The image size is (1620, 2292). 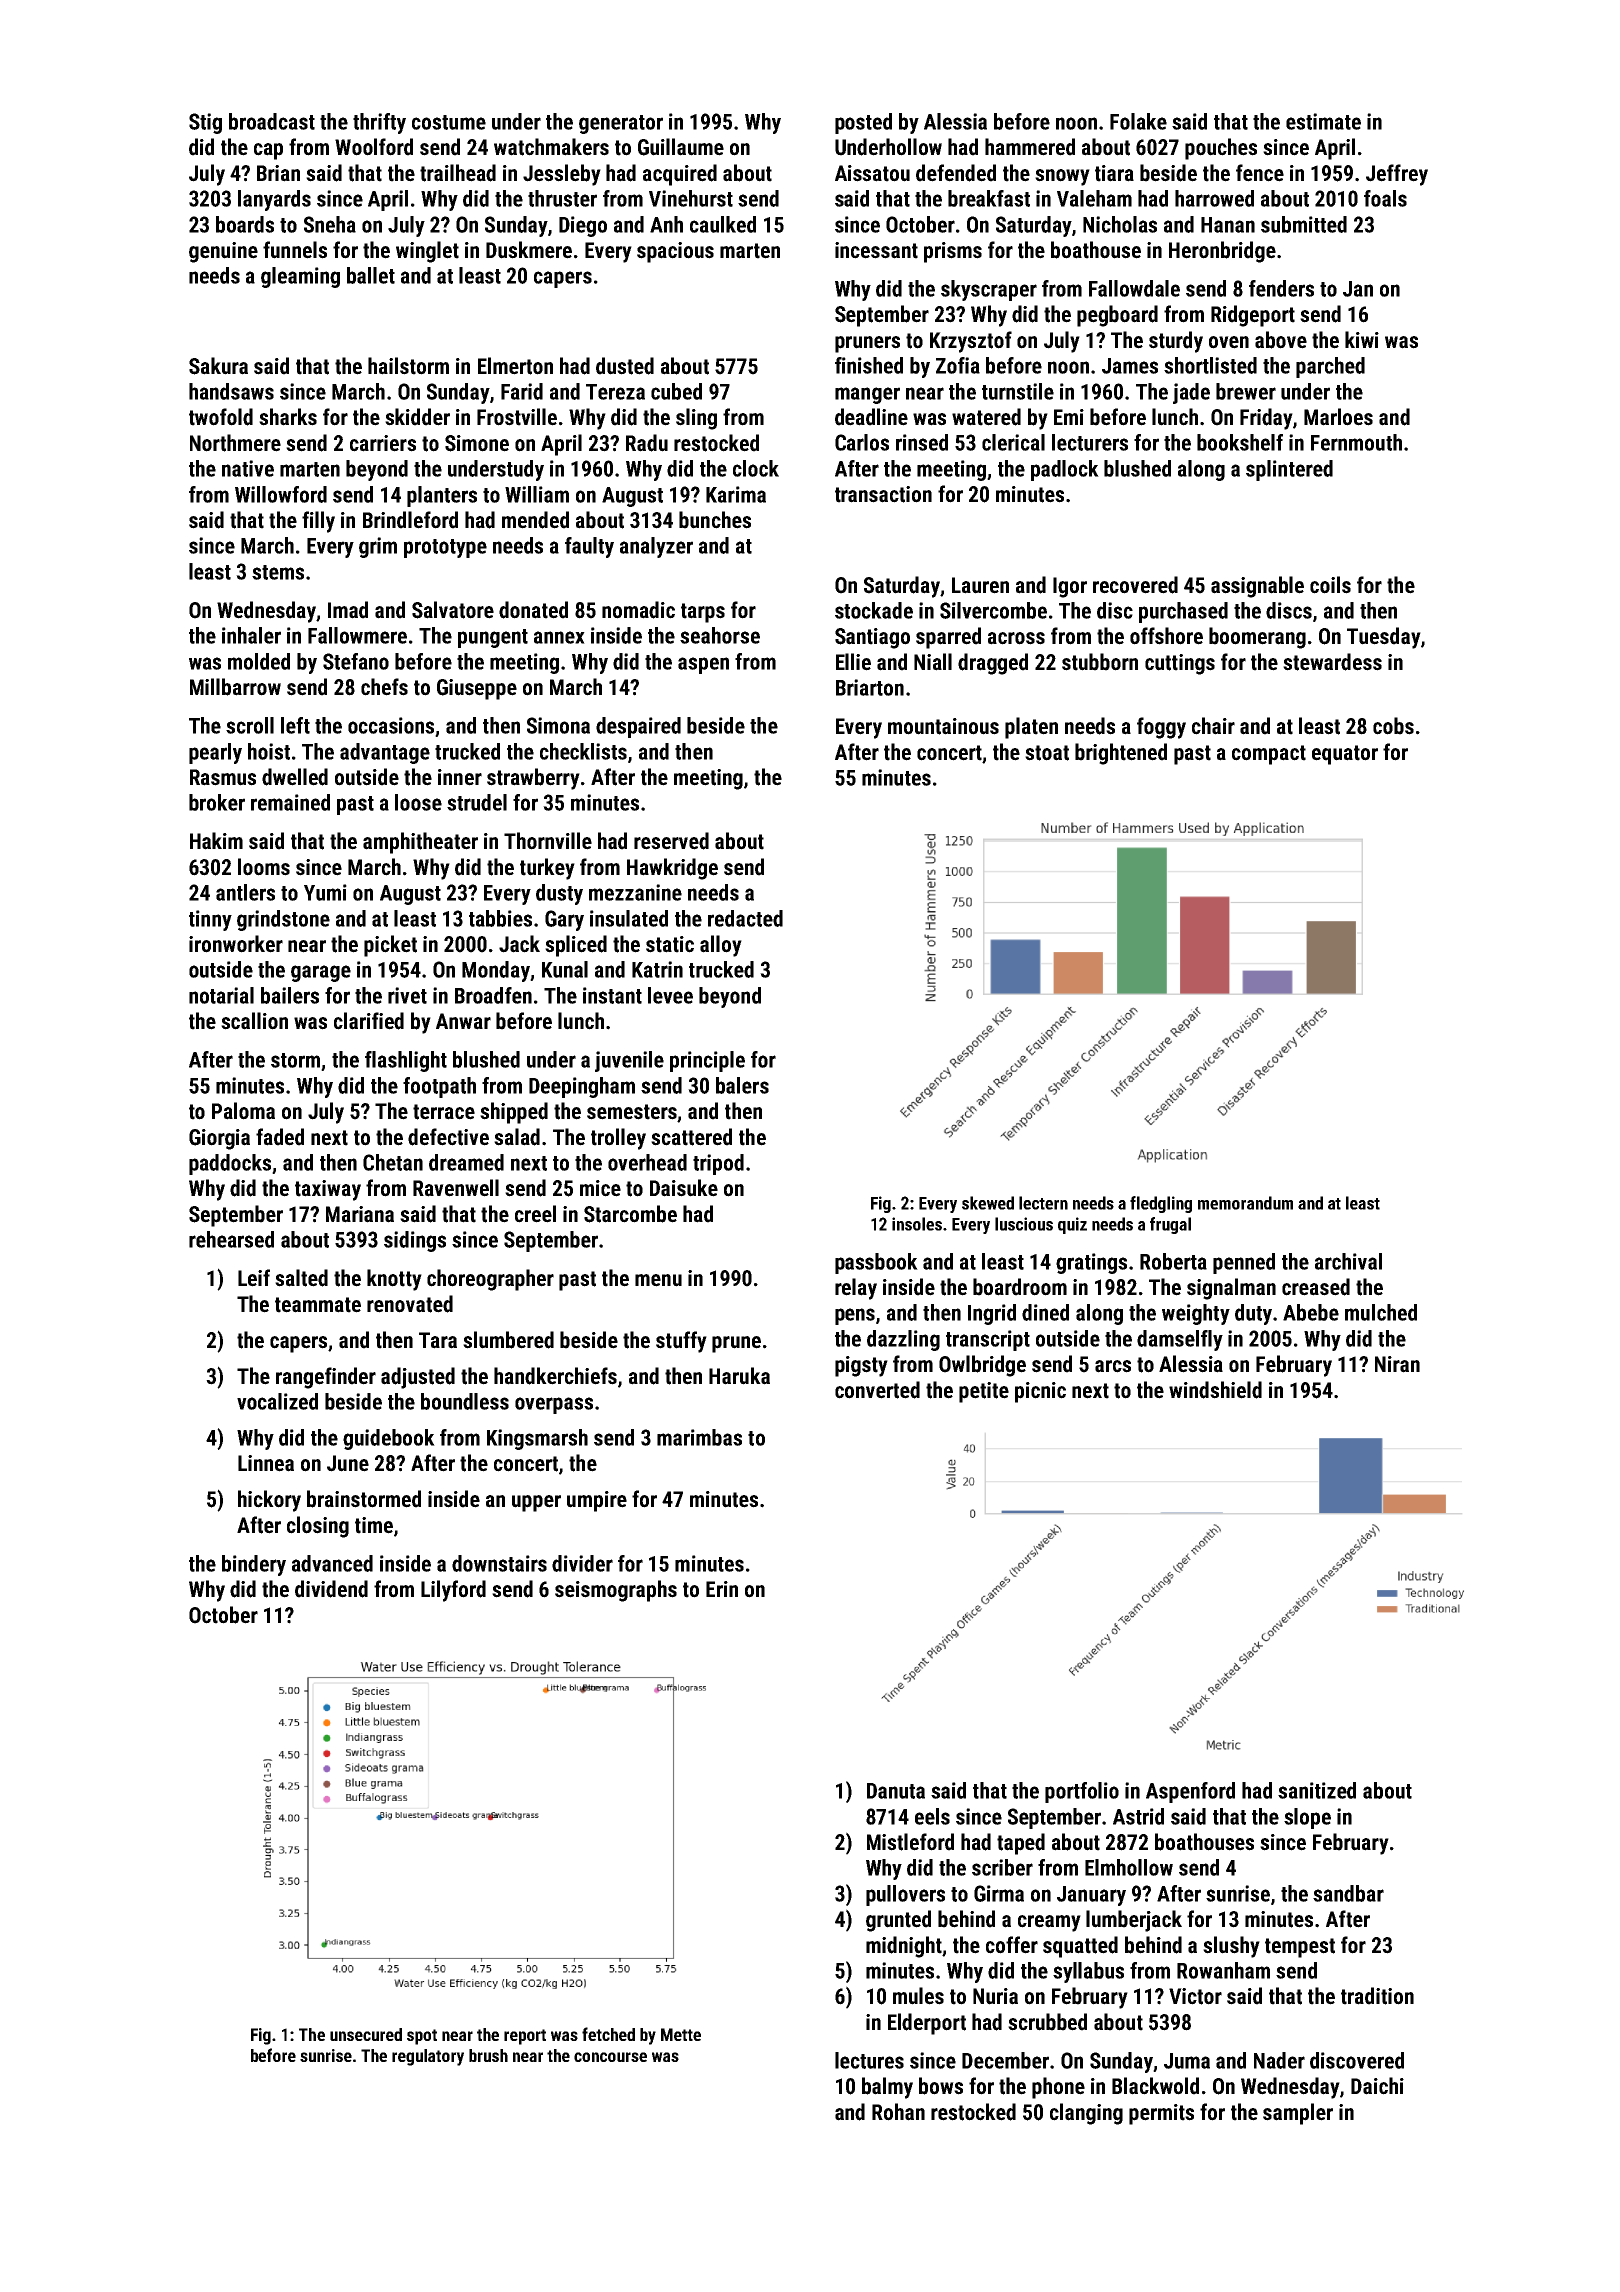 I want to click on sanitized, so click(x=1317, y=1790).
